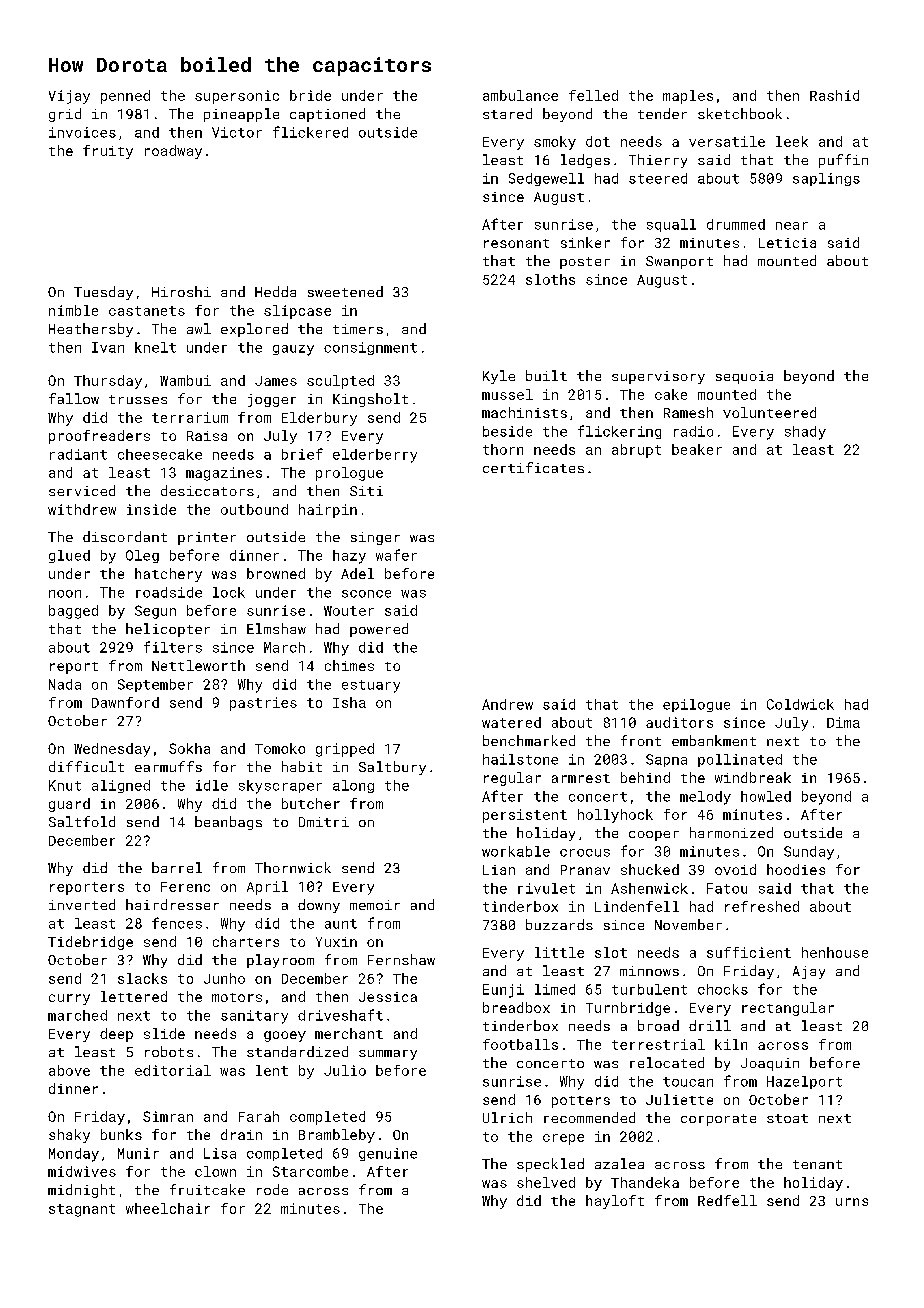 This screenshot has width=924, height=1308. I want to click on fruity, so click(108, 152).
